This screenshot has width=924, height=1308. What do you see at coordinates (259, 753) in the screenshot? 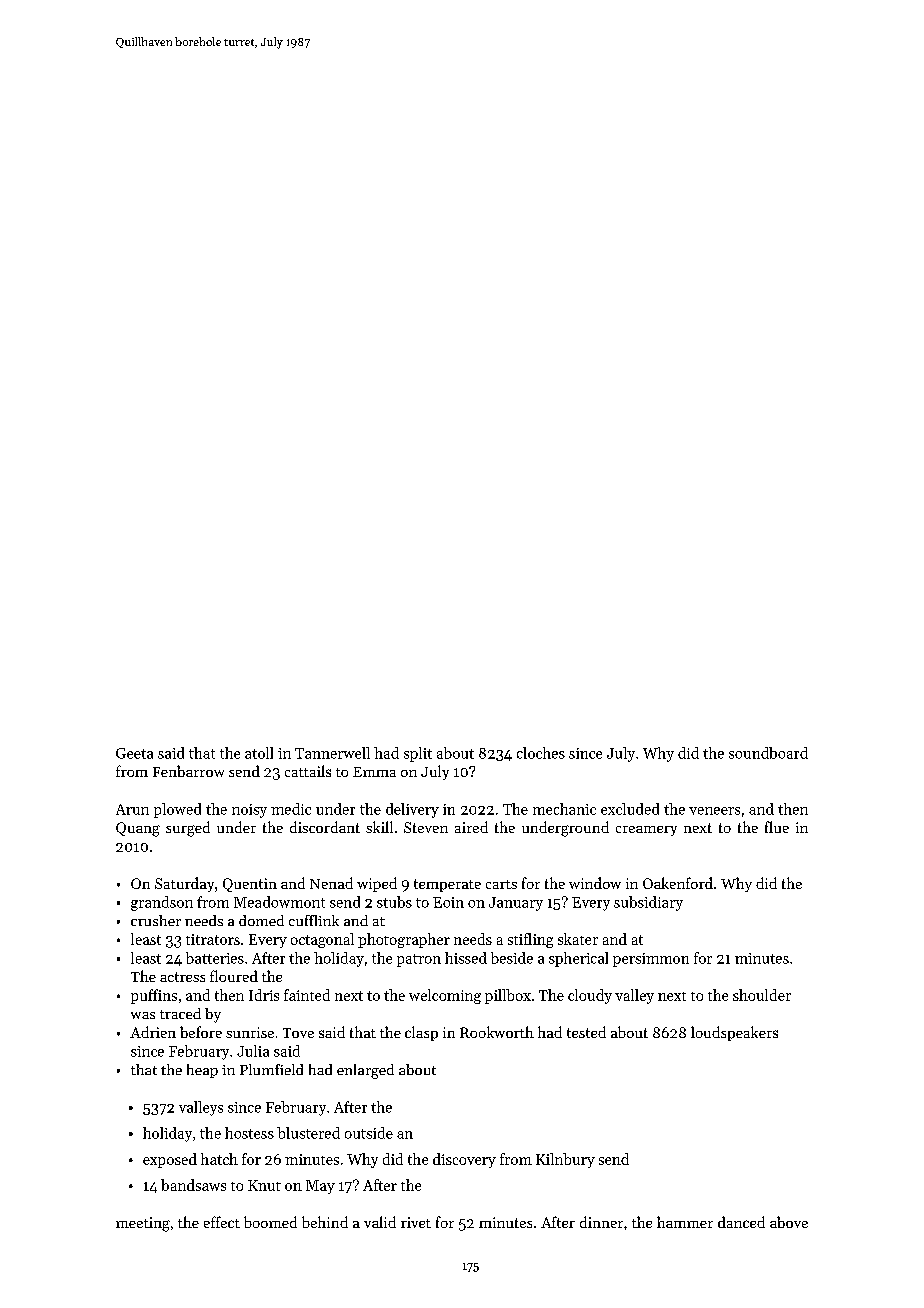
I see `atoll` at bounding box center [259, 753].
